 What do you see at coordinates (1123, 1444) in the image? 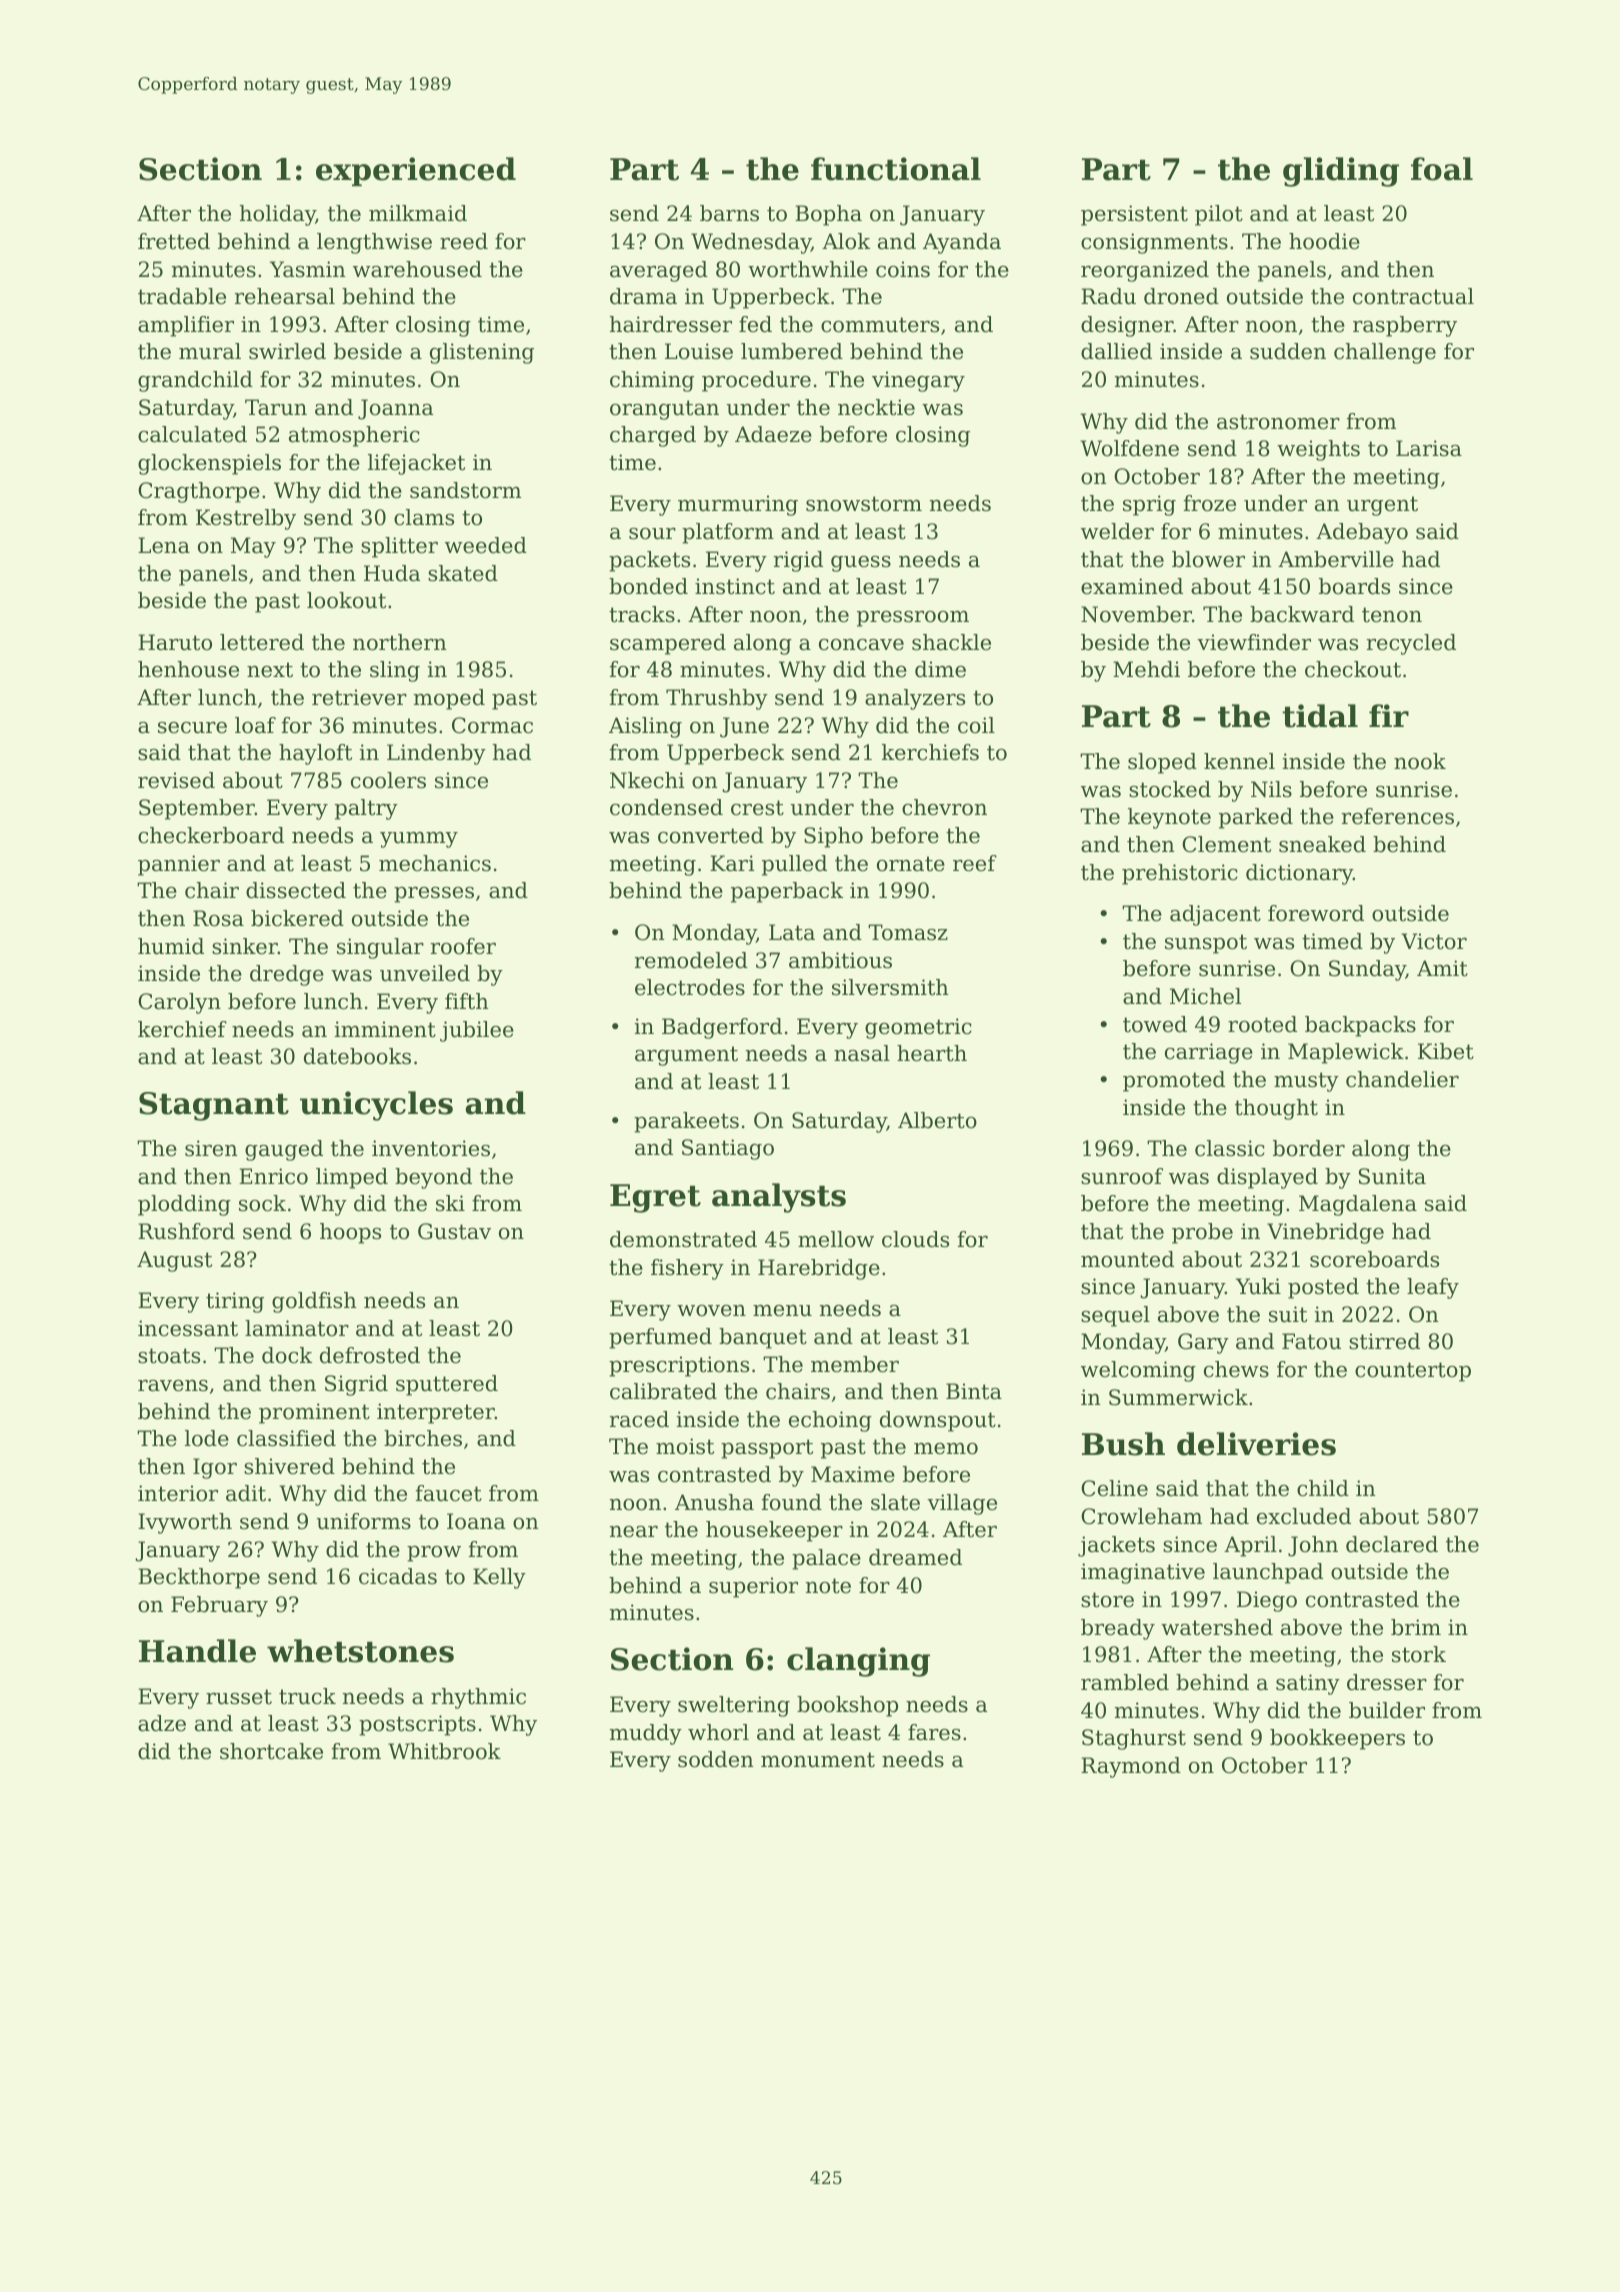
I see `Bush` at bounding box center [1123, 1444].
